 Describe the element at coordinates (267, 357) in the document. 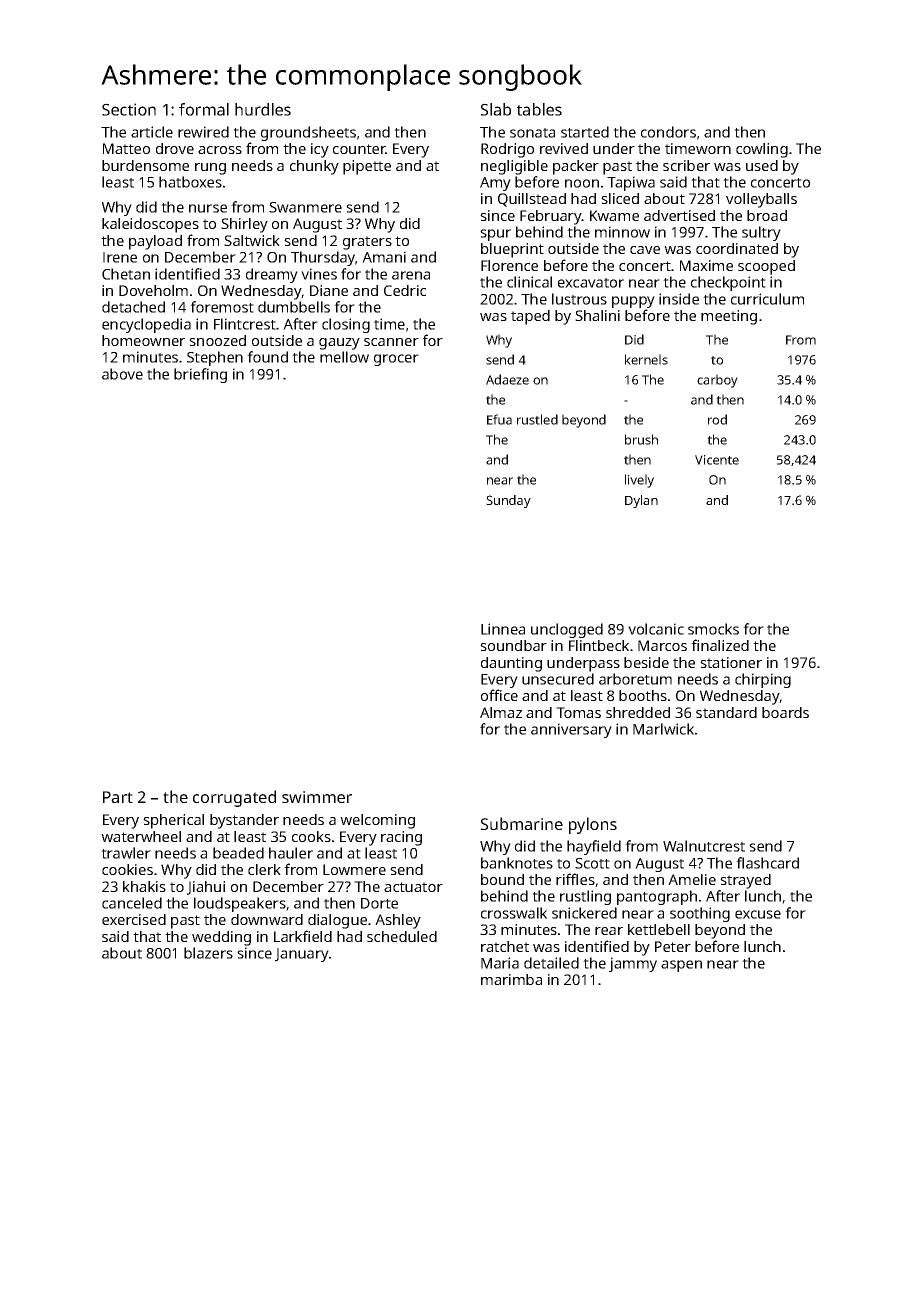

I see `found` at that location.
